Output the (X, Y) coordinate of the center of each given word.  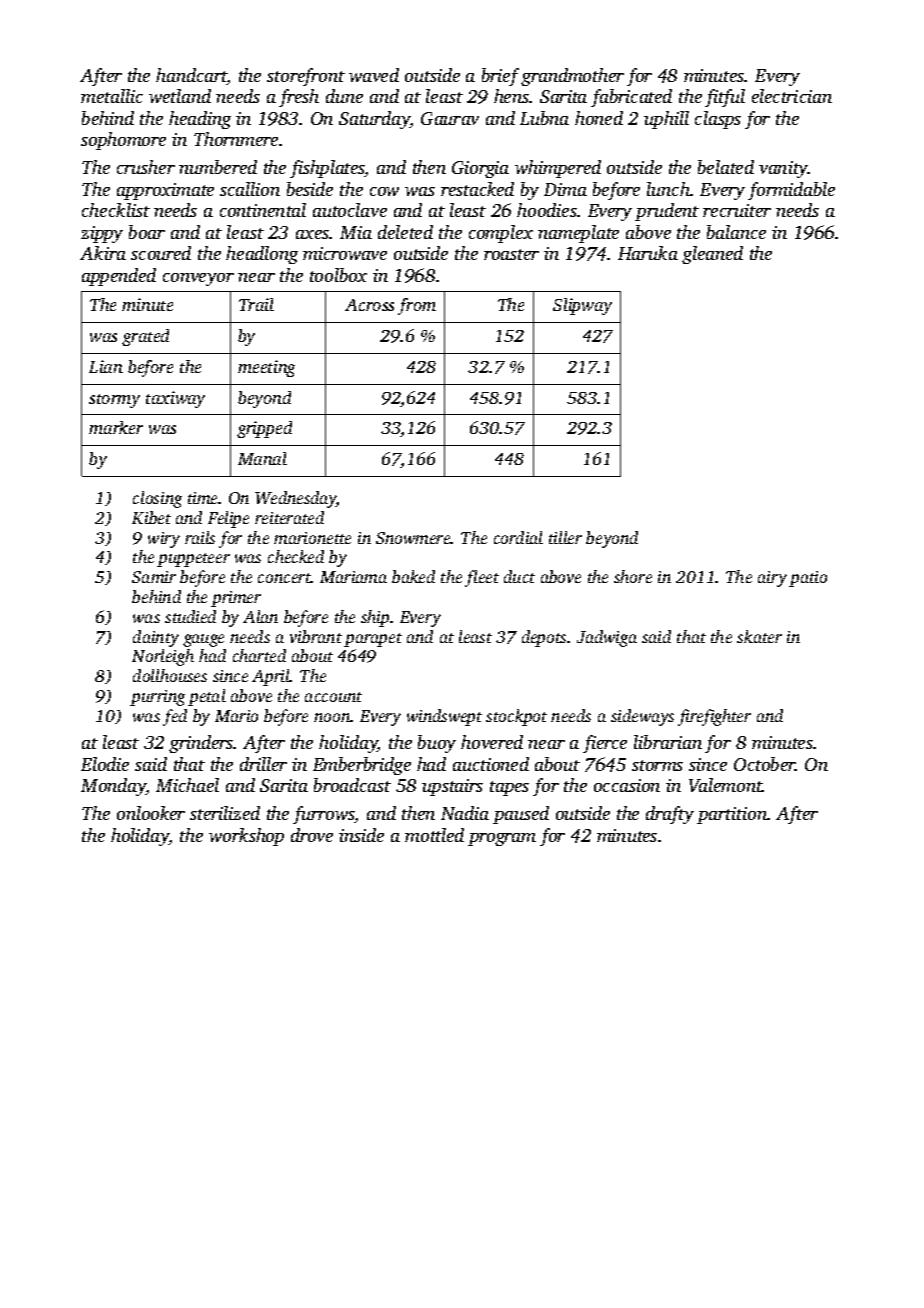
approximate (165, 191)
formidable (791, 191)
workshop (246, 837)
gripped (264, 429)
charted (259, 655)
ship (375, 618)
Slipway (582, 306)
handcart (191, 76)
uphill (666, 120)
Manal (262, 458)
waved (374, 75)
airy (772, 579)
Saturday (374, 120)
